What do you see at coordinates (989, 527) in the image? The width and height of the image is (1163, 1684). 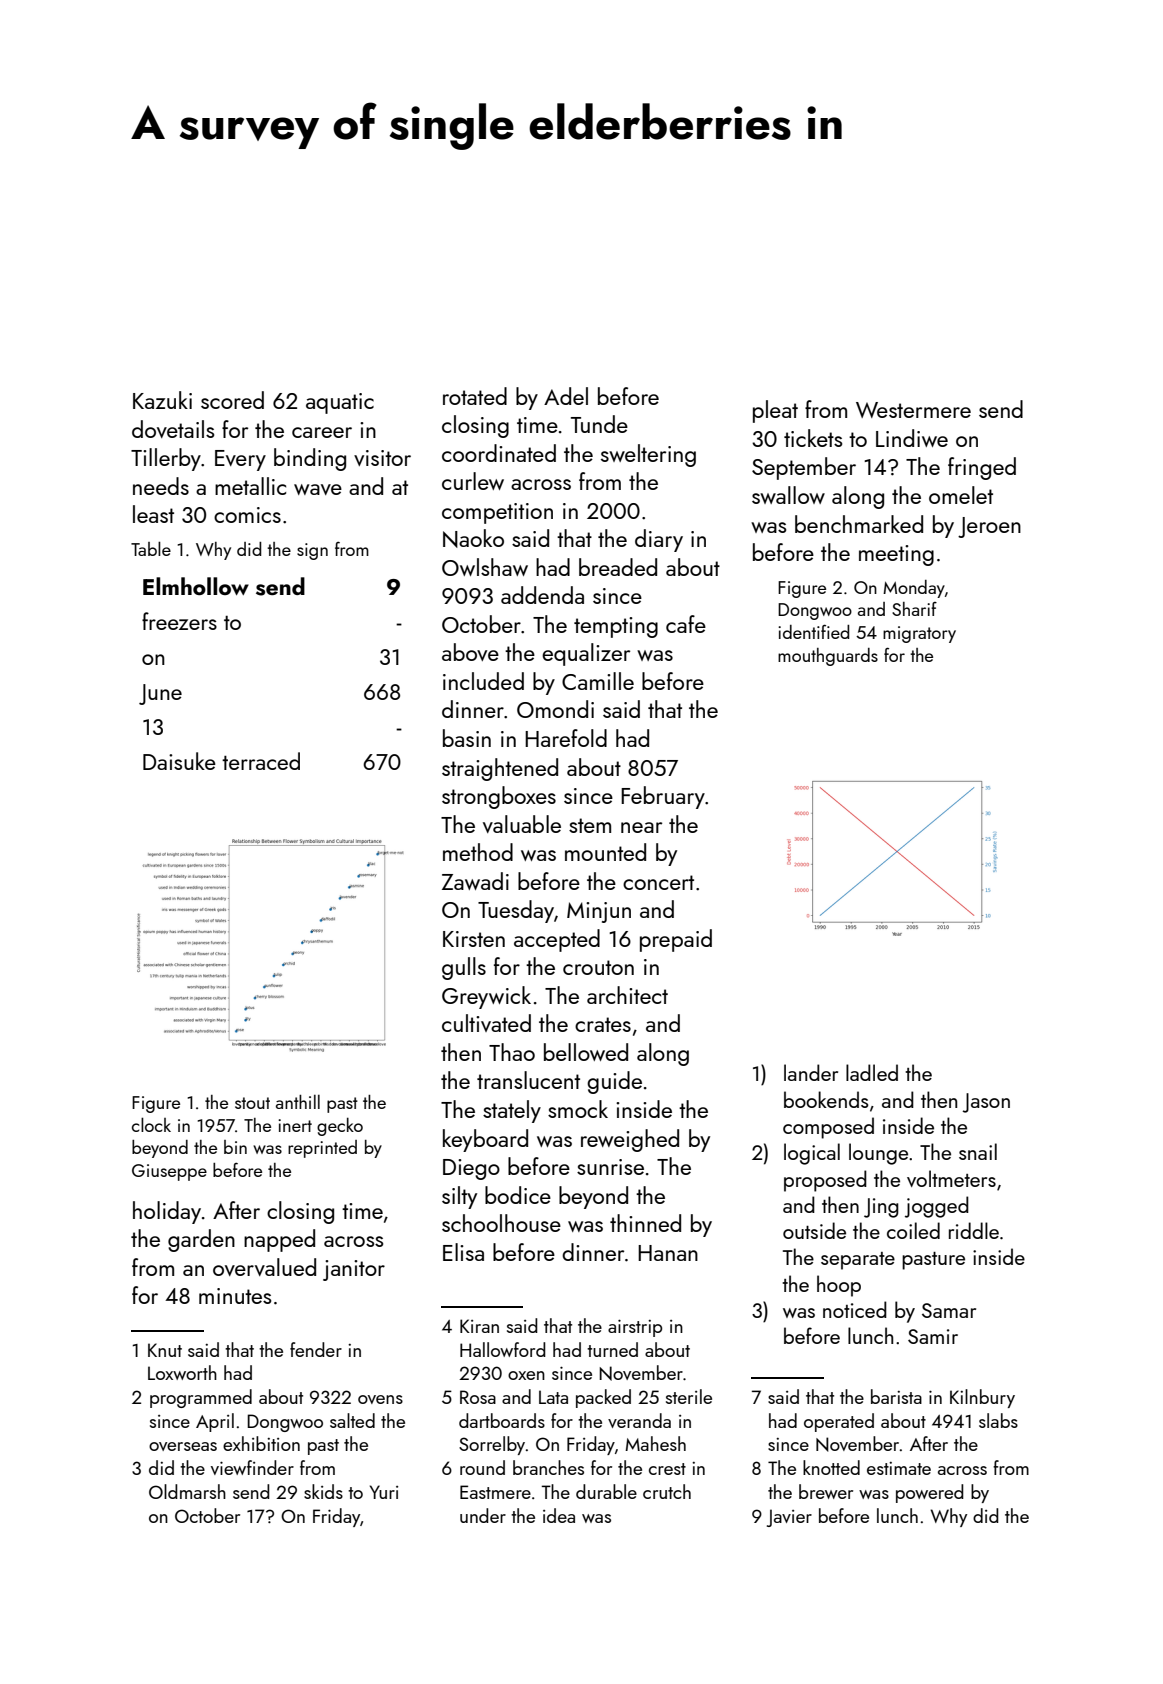 I see `Jeroen` at bounding box center [989, 527].
